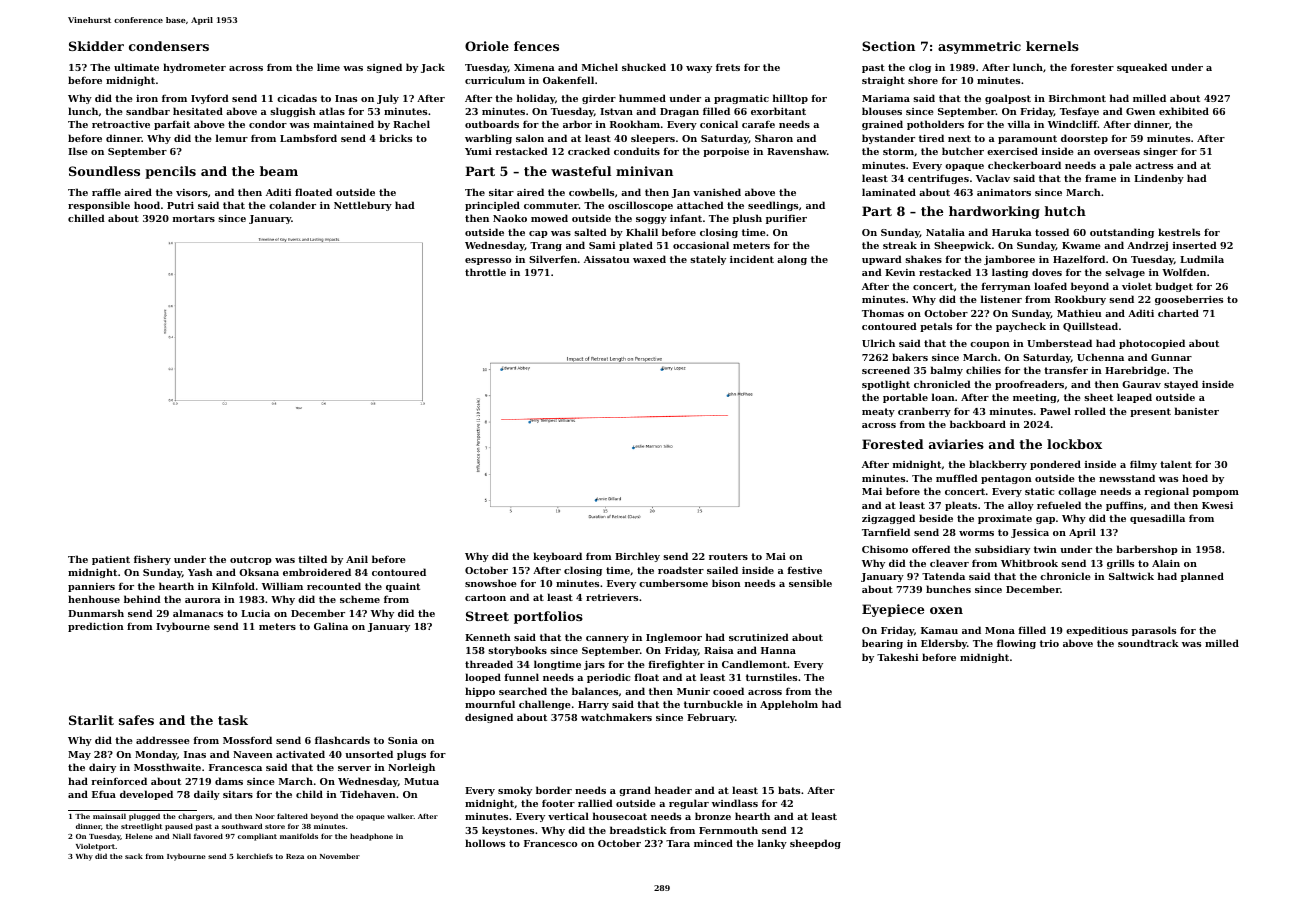  Describe the element at coordinates (1159, 179) in the image. I see `Lindenby` at that location.
